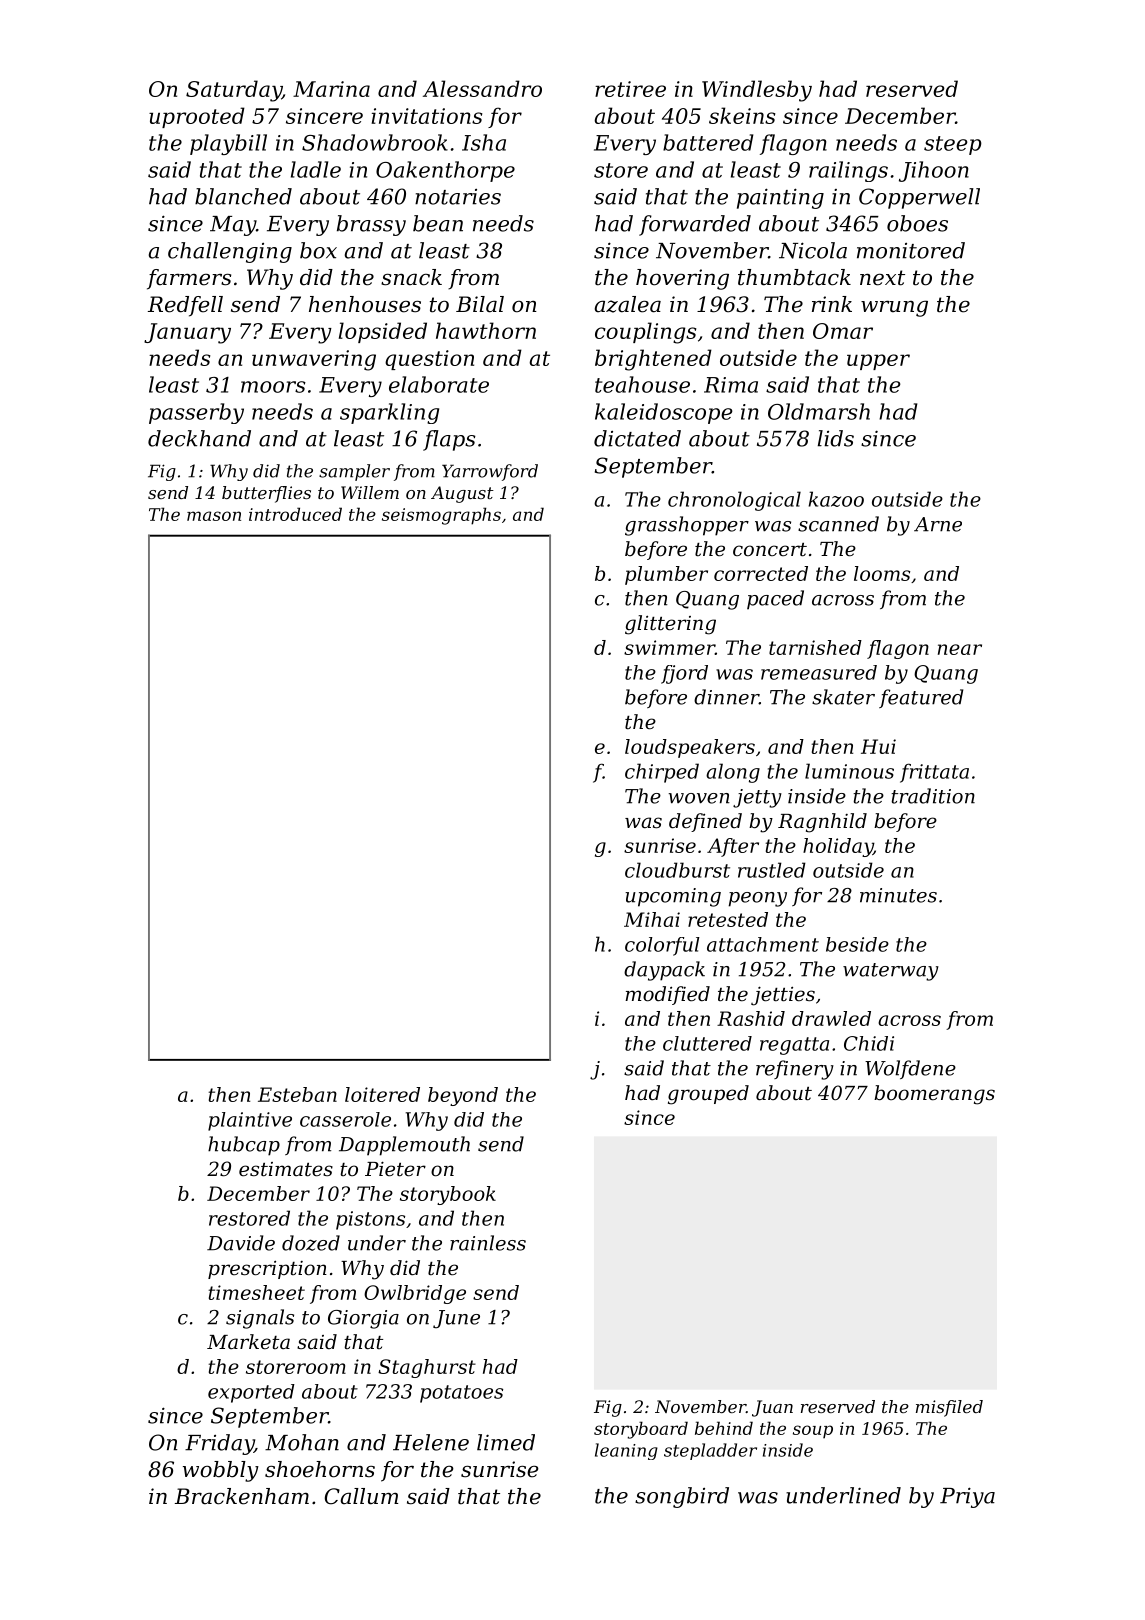  What do you see at coordinates (666, 575) in the image?
I see `plumber` at bounding box center [666, 575].
